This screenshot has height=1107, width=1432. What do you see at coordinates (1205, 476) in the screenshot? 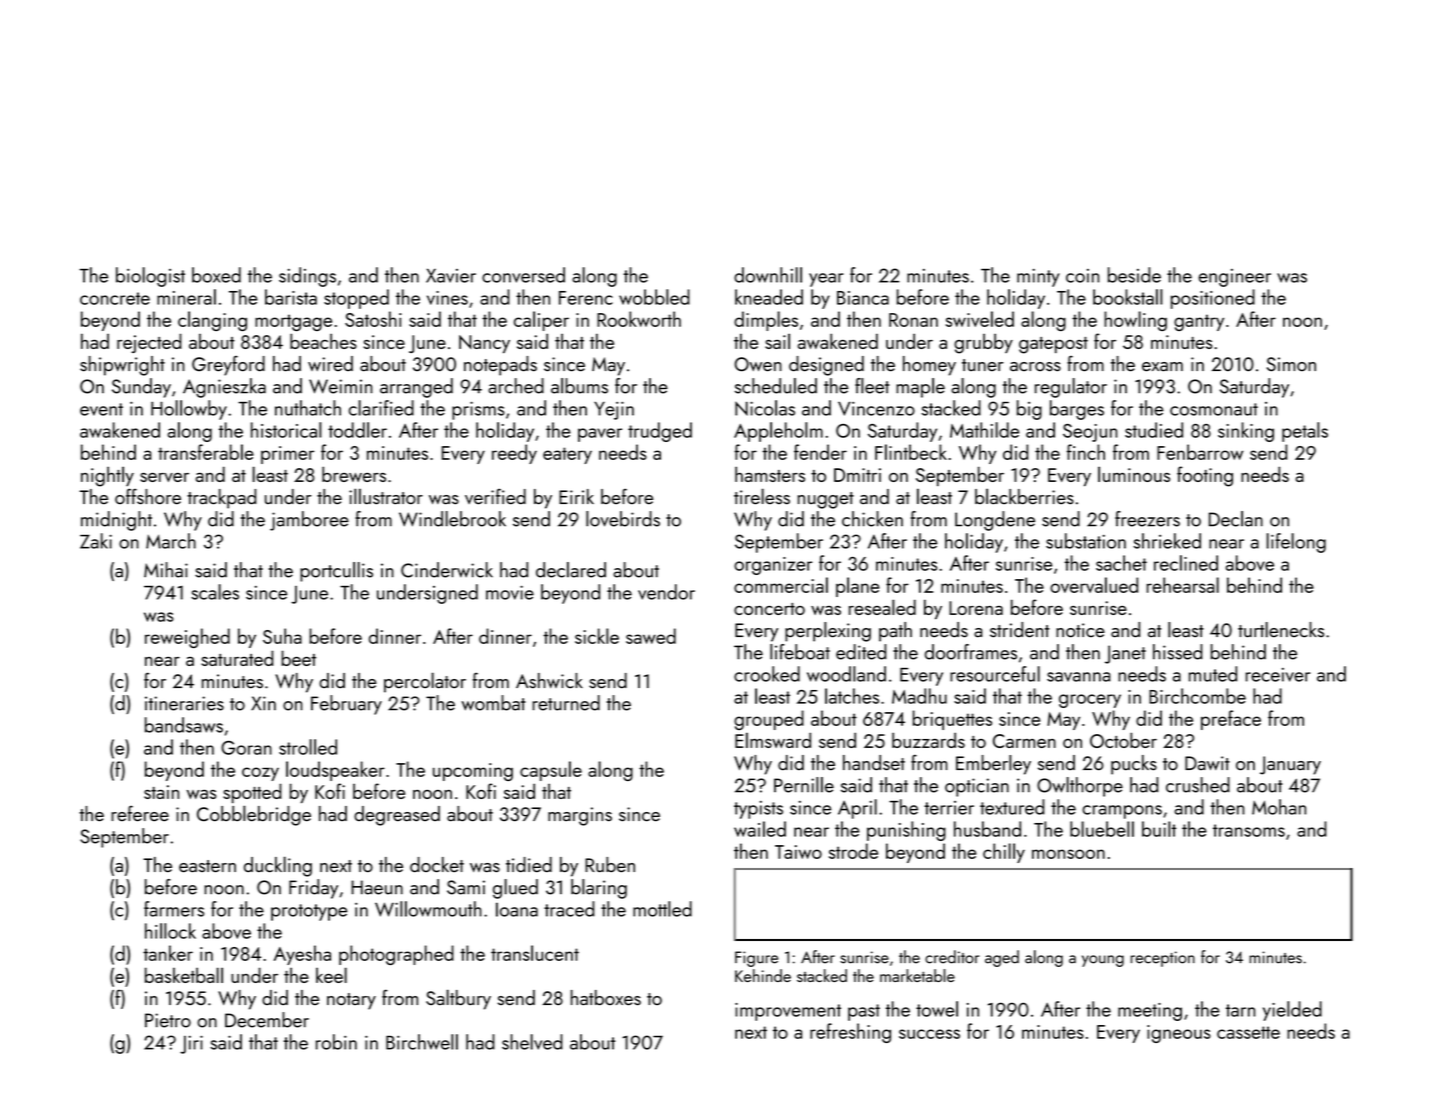
I see `footing` at bounding box center [1205, 476].
